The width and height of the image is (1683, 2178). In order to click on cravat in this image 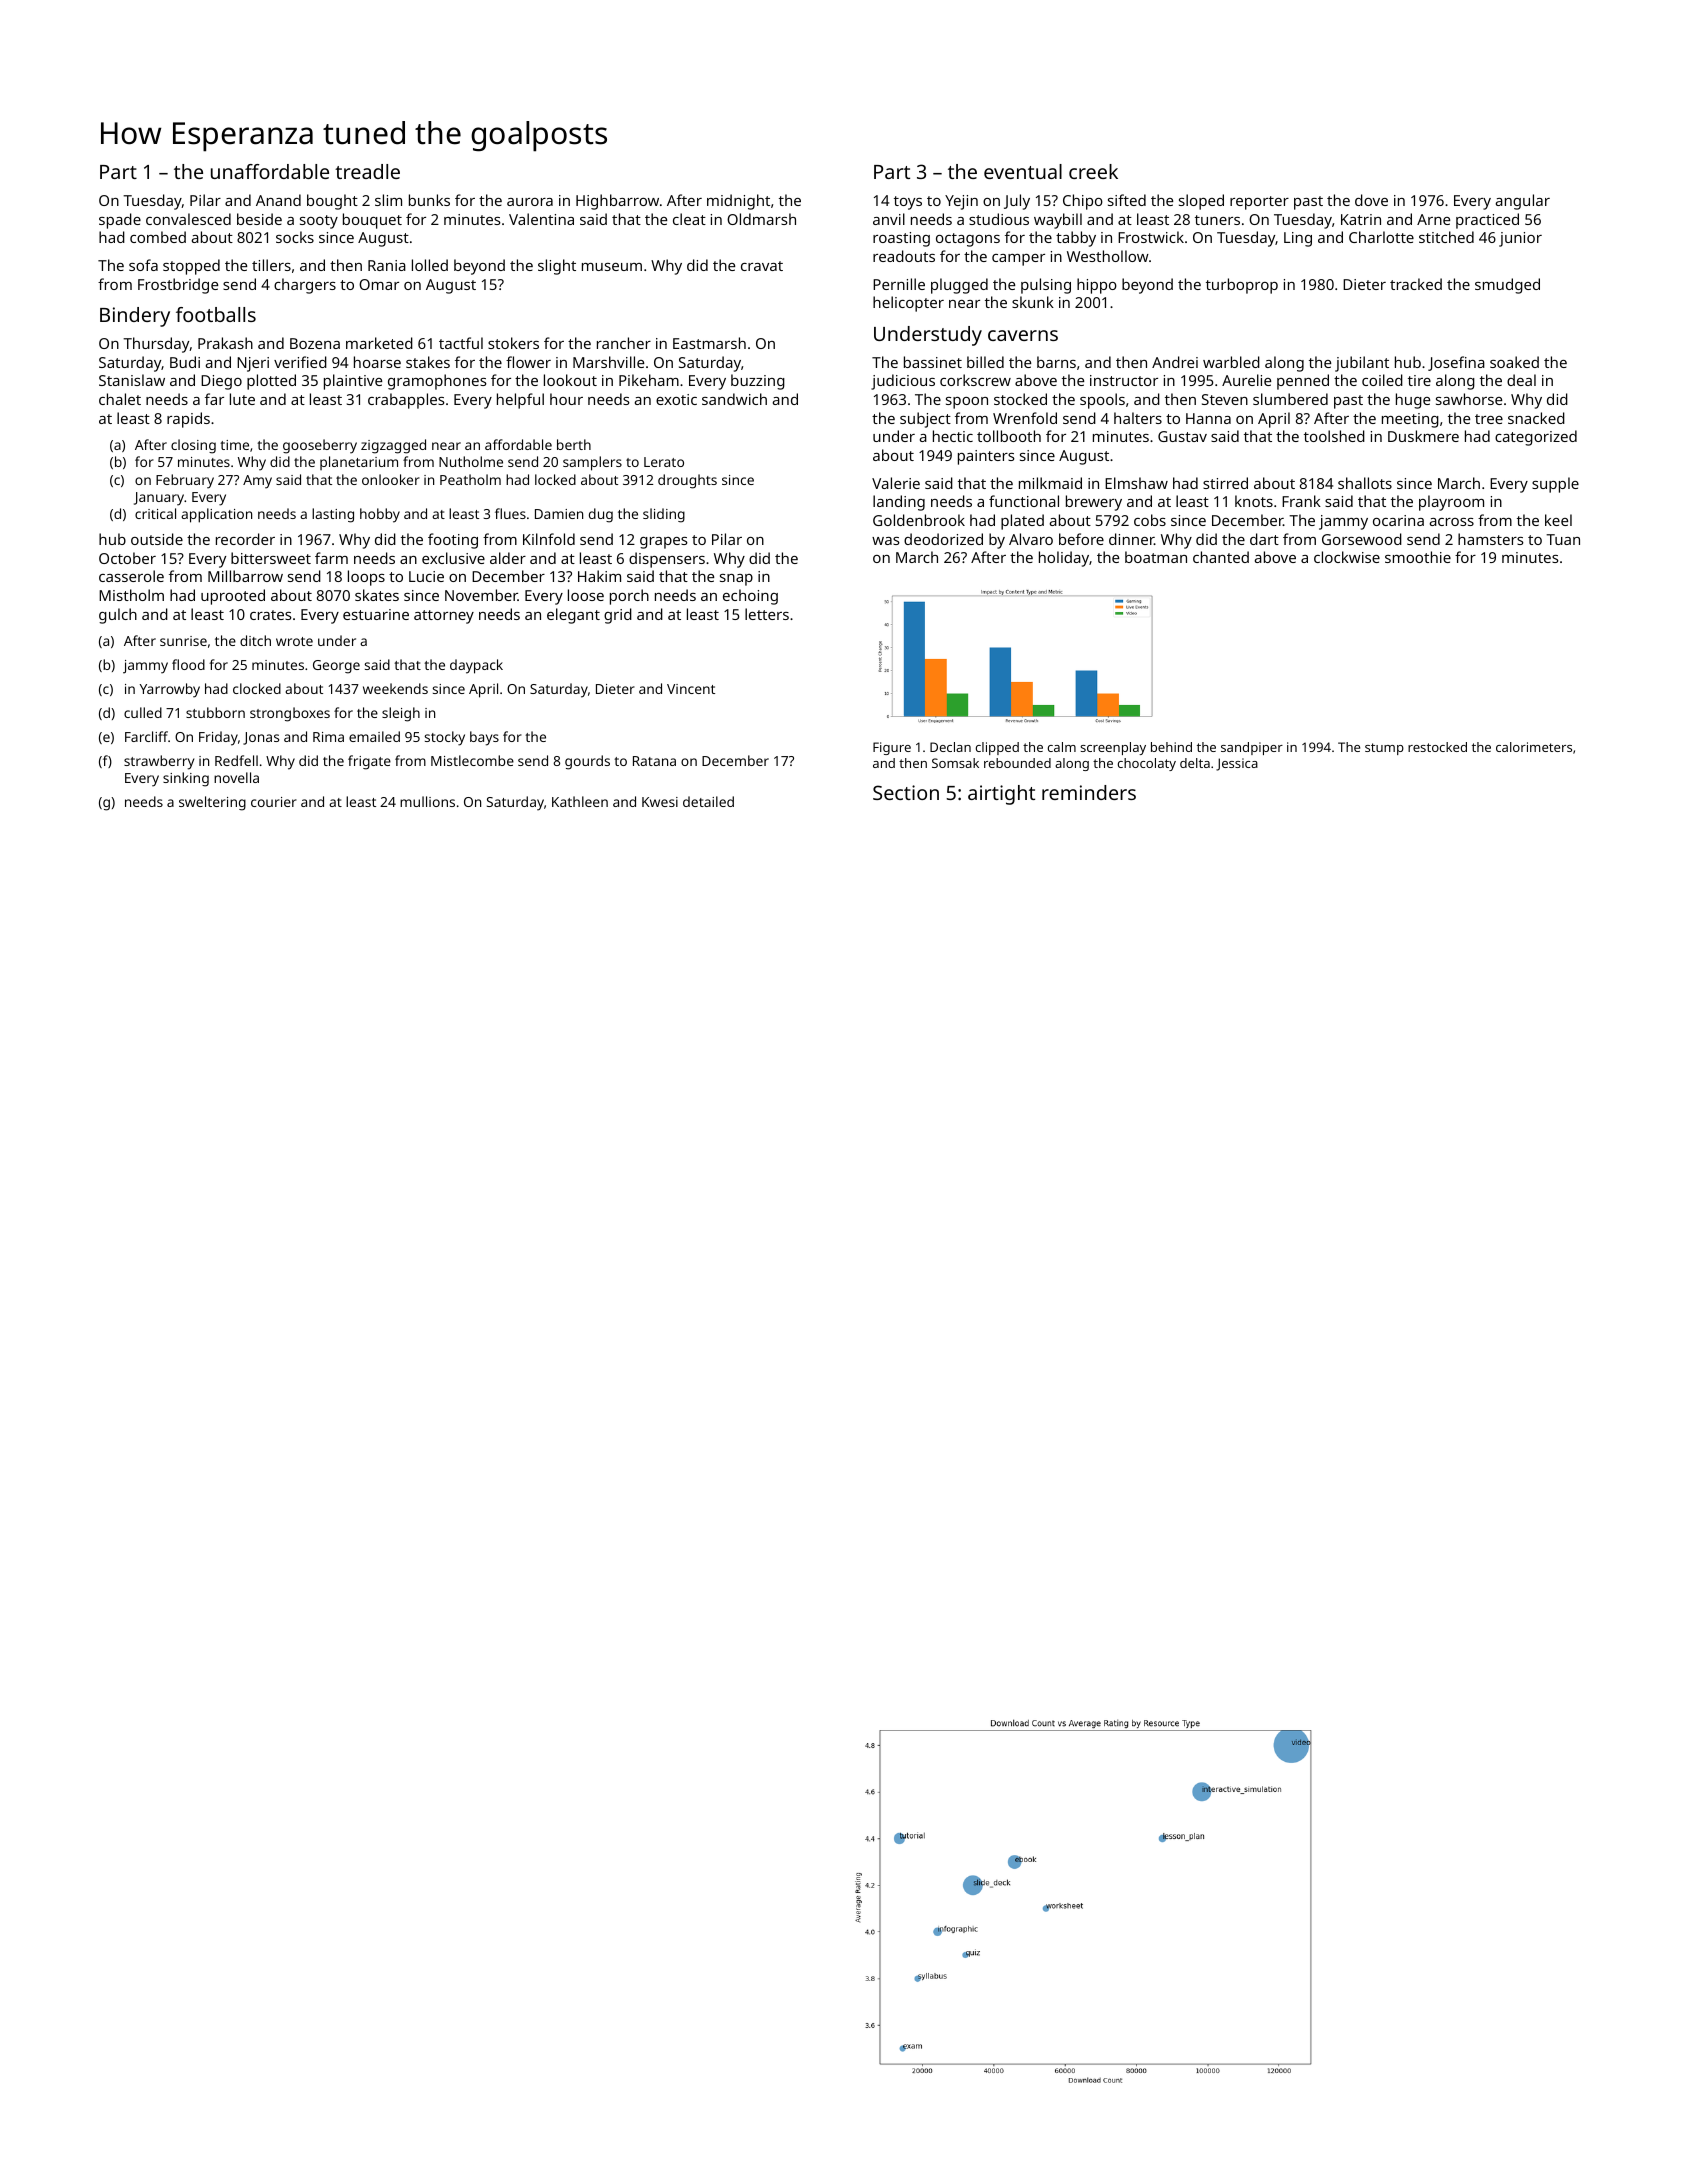, I will do `click(762, 266)`.
